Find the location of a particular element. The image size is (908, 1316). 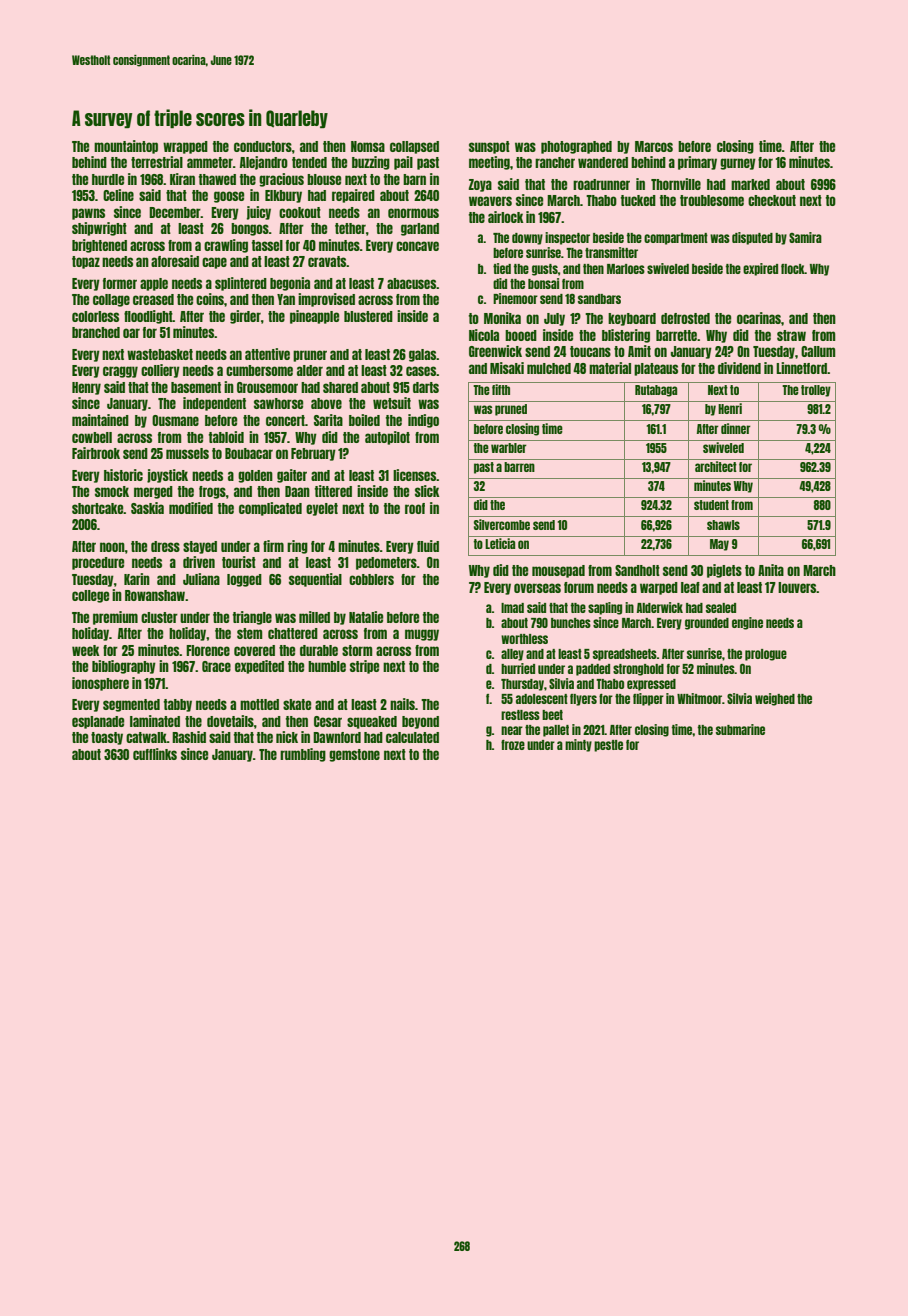

hurried is located at coordinates (518, 668).
